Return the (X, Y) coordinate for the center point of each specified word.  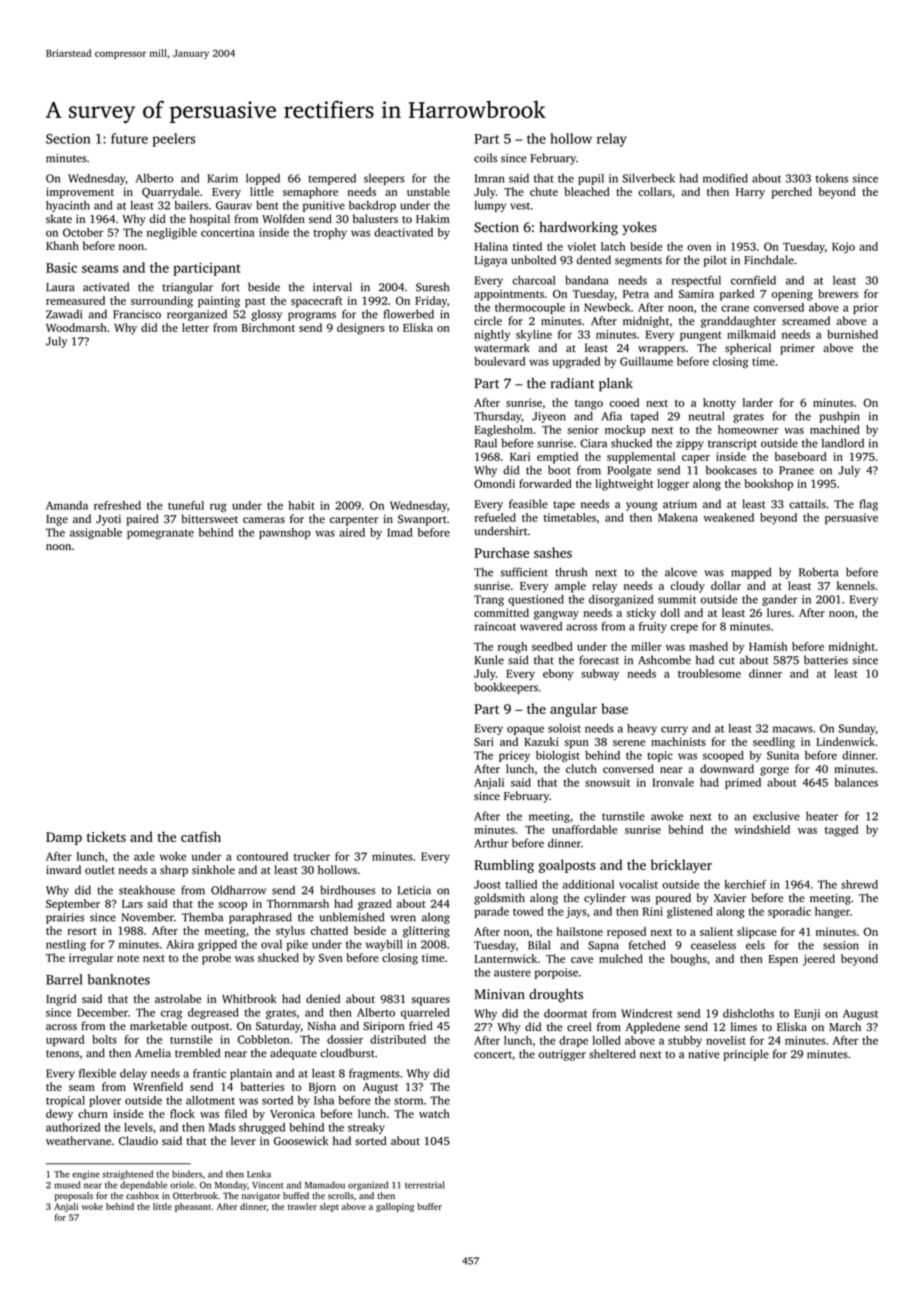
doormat (565, 1013)
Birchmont (268, 327)
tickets (106, 836)
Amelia (153, 1053)
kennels (856, 585)
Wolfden (283, 218)
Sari (484, 741)
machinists (678, 741)
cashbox (142, 1195)
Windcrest (646, 1013)
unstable (428, 191)
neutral (706, 416)
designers (361, 329)
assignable (96, 533)
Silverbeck (649, 178)
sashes (553, 552)
